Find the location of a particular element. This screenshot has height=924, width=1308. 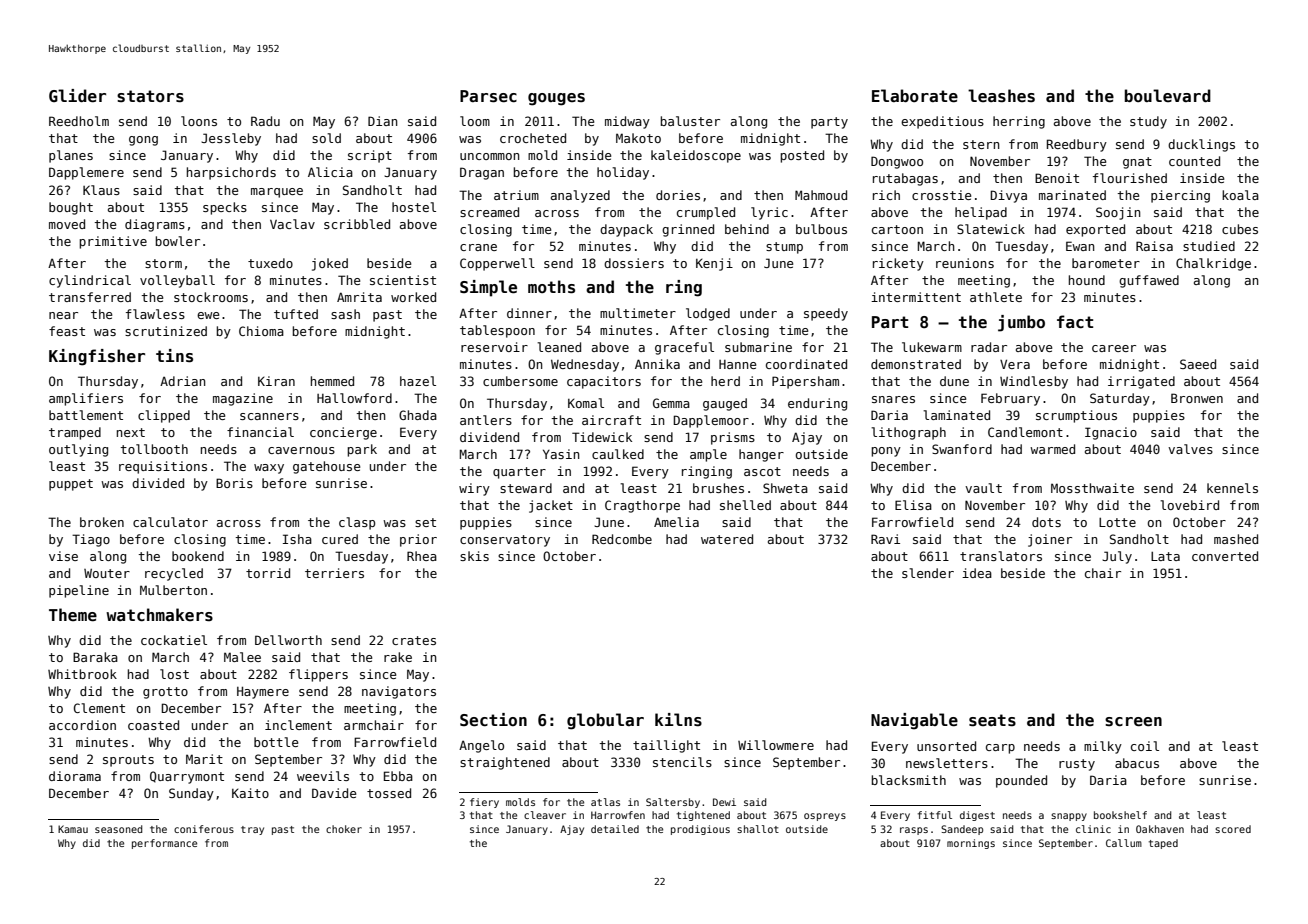

cleaver is located at coordinates (545, 815).
